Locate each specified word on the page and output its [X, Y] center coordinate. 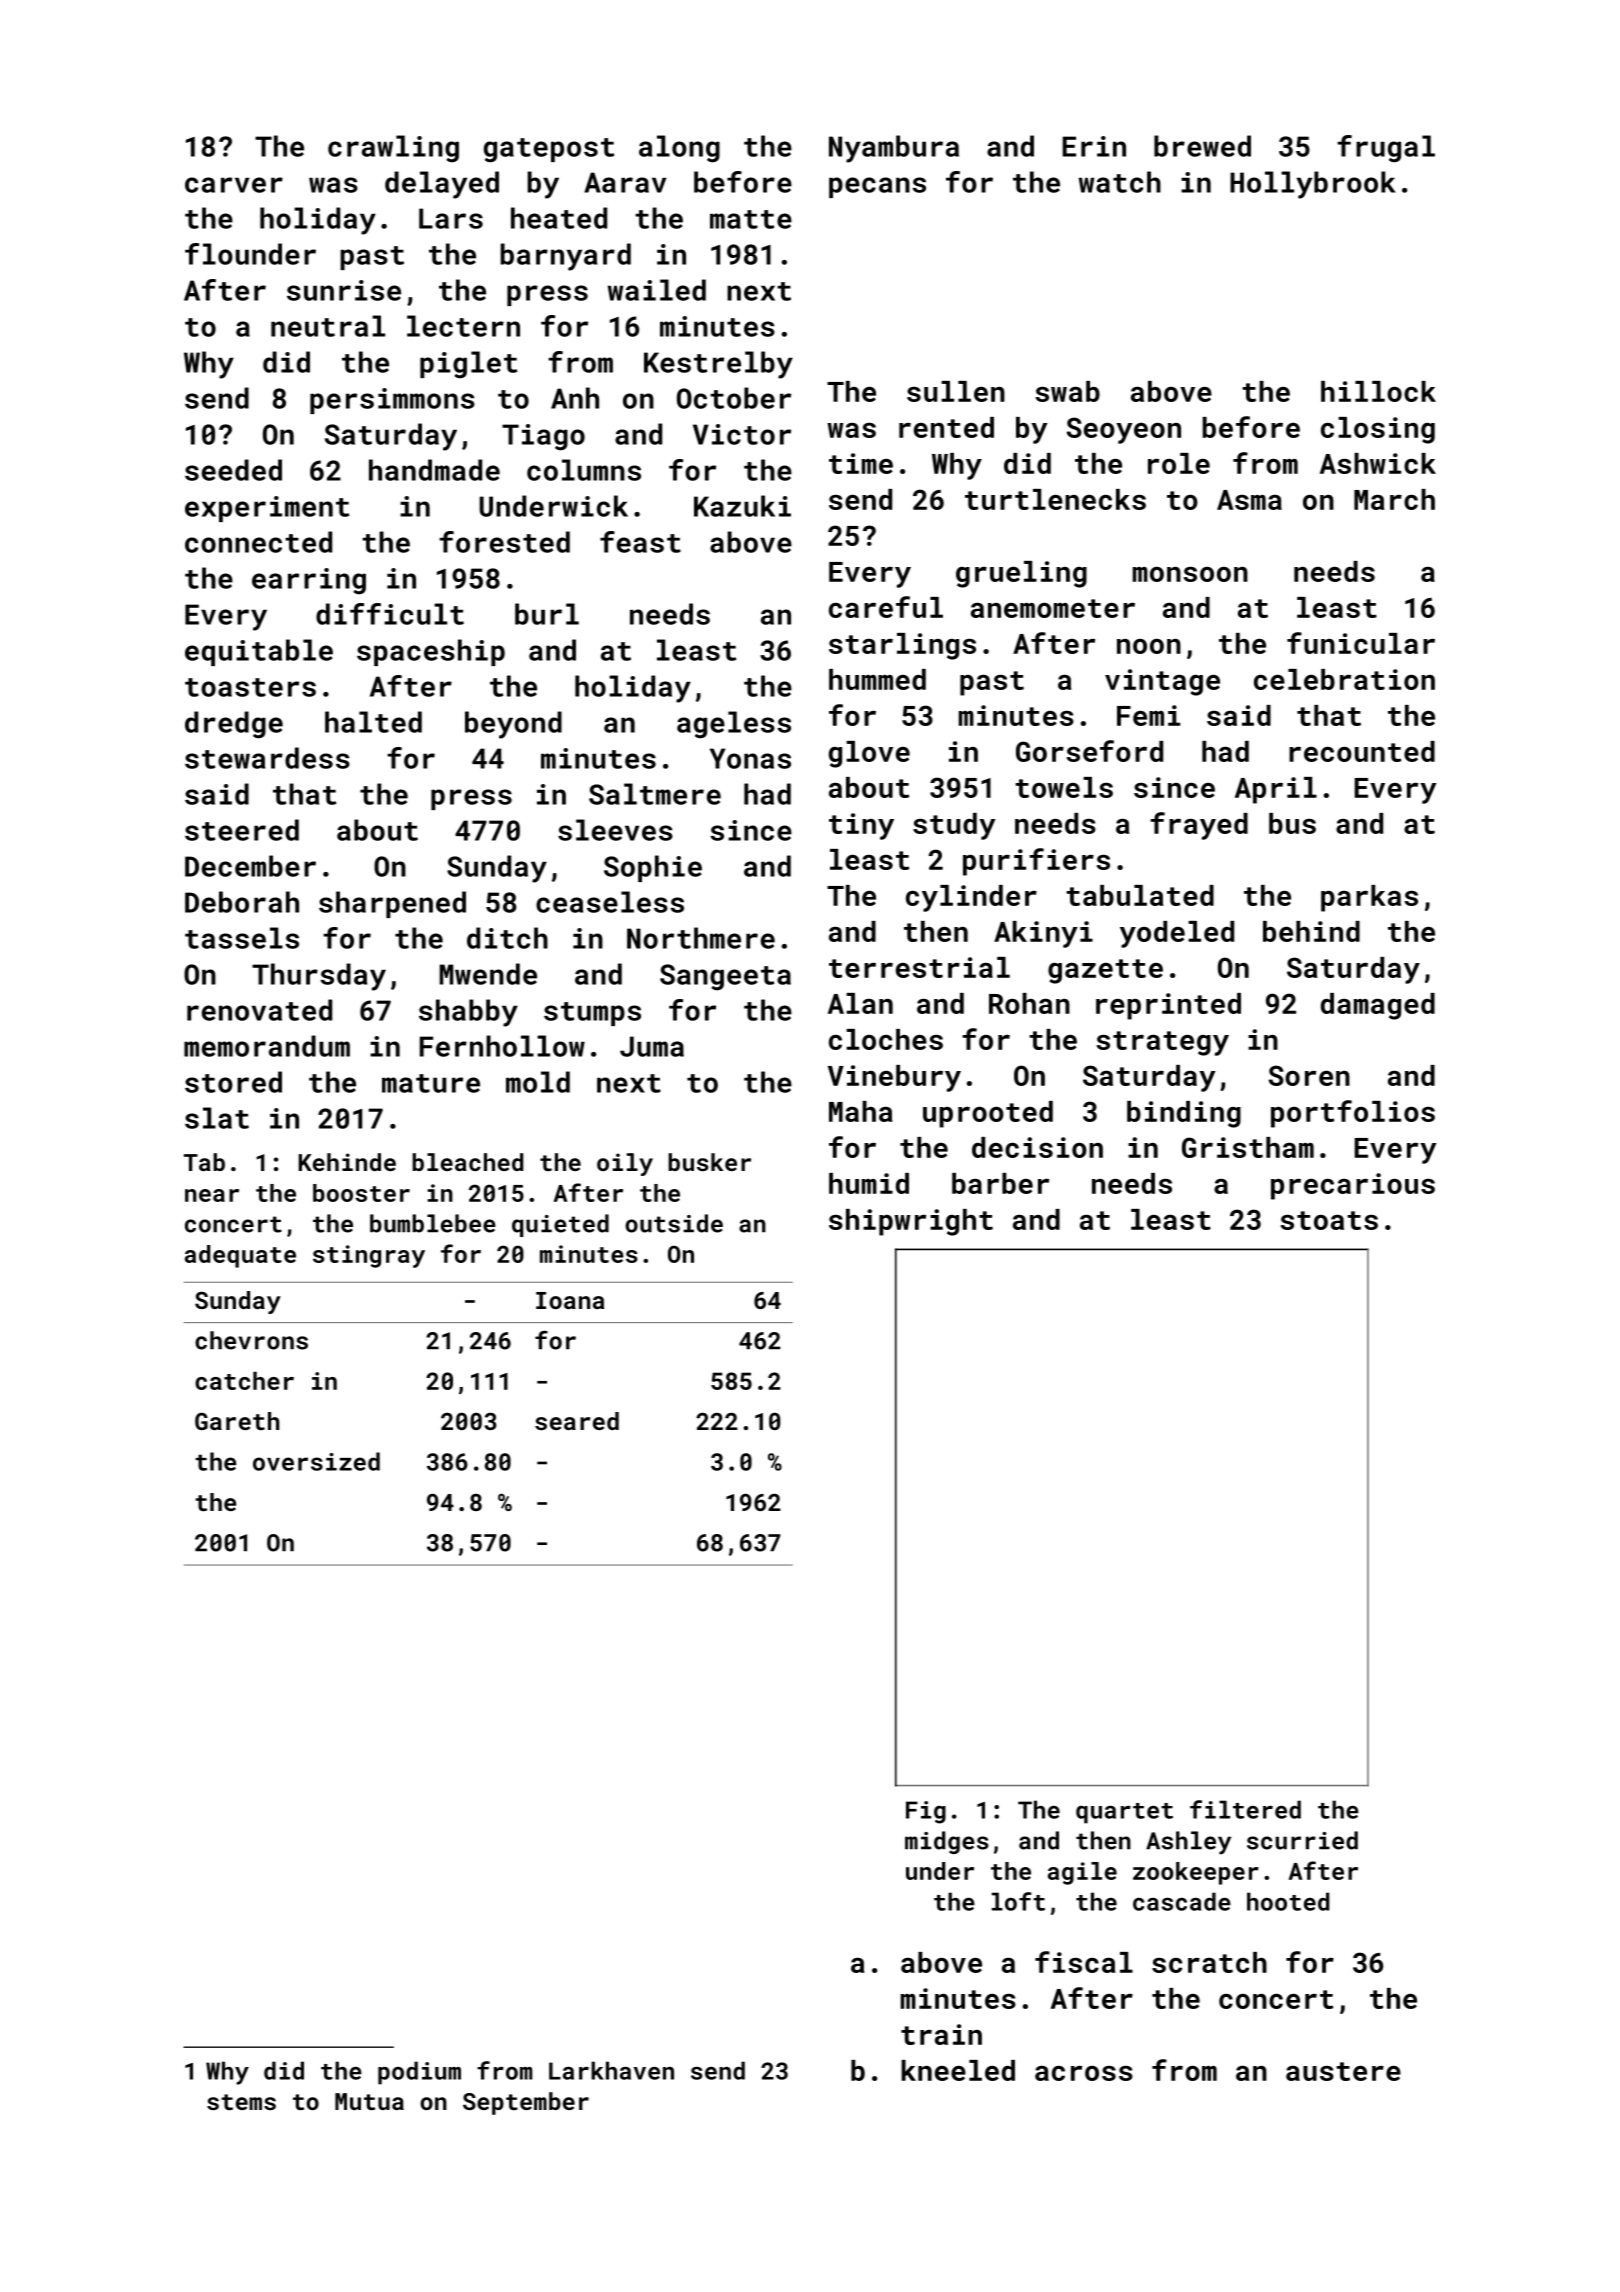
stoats [1329, 1220]
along [679, 149]
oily [625, 1164]
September [526, 2103]
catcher [244, 1381]
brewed [1202, 146]
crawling [393, 149]
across [1084, 2073]
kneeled [958, 2070]
